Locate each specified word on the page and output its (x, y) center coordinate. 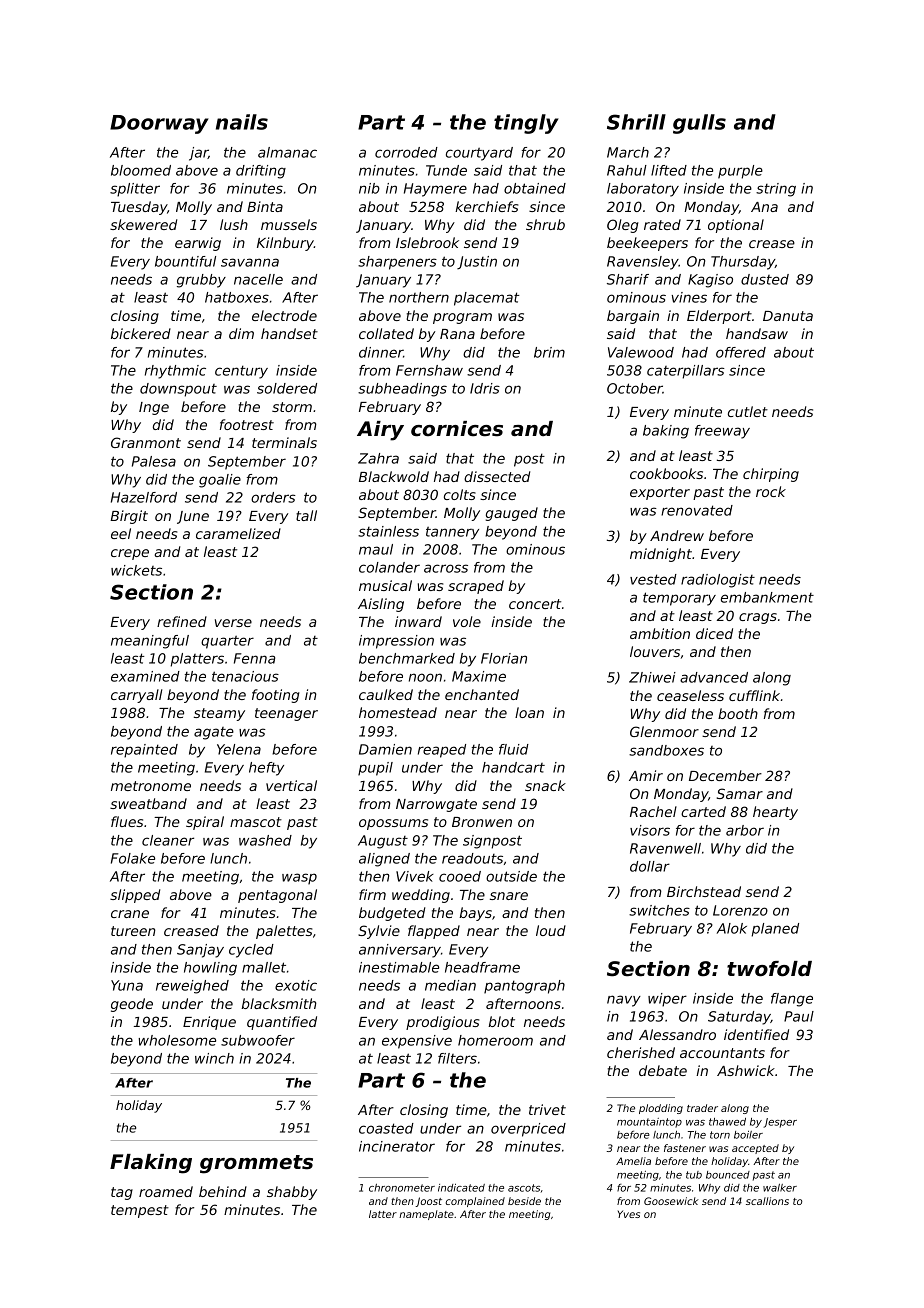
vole (467, 621)
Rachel (653, 811)
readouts (472, 858)
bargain (633, 317)
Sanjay (200, 951)
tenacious (245, 676)
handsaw (757, 333)
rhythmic (175, 372)
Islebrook (427, 242)
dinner (381, 352)
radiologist (718, 581)
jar (198, 154)
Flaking (151, 1164)
